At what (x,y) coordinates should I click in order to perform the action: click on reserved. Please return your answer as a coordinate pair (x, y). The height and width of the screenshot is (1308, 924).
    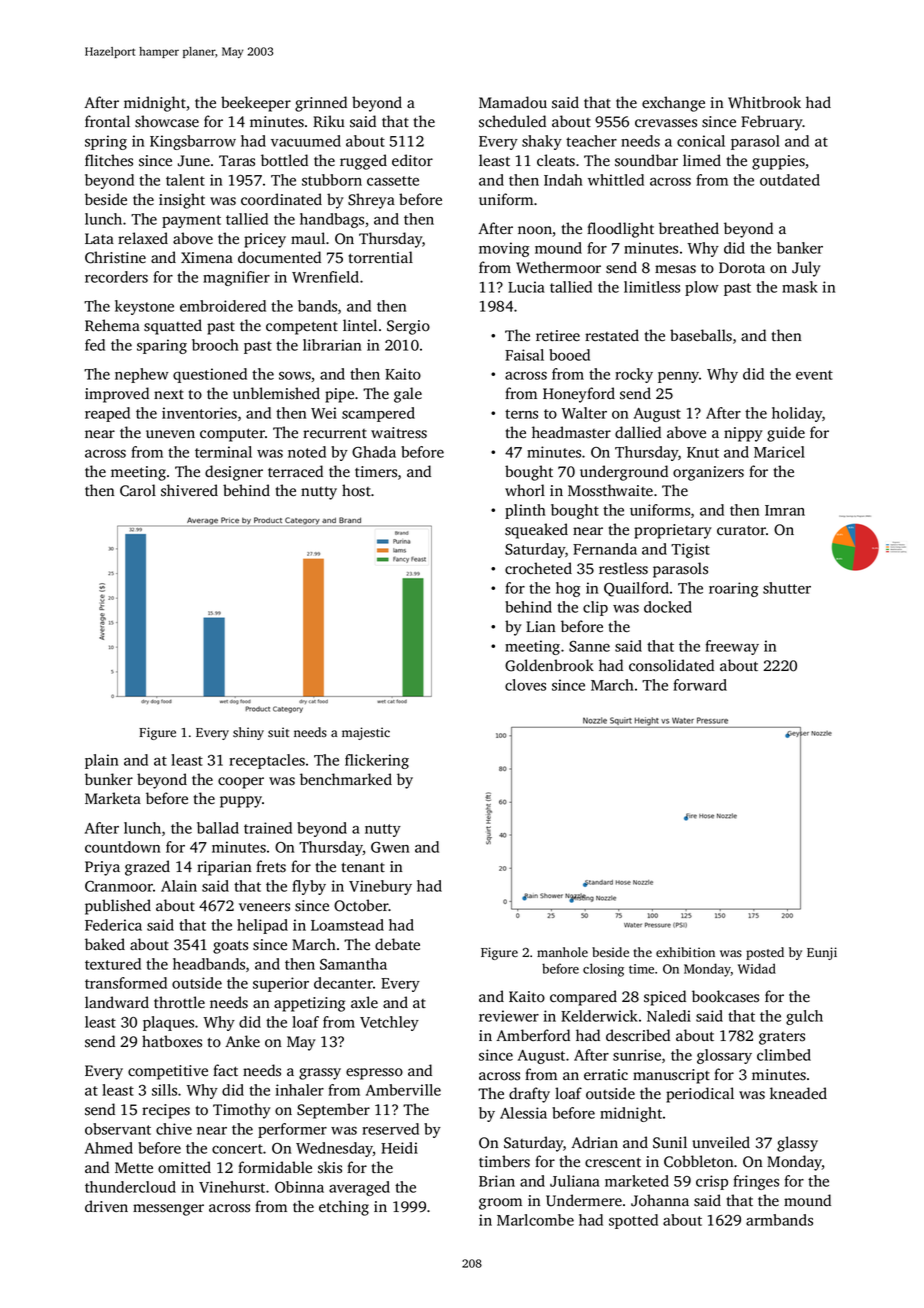
    Looking at the image, I should click on (390, 1129).
